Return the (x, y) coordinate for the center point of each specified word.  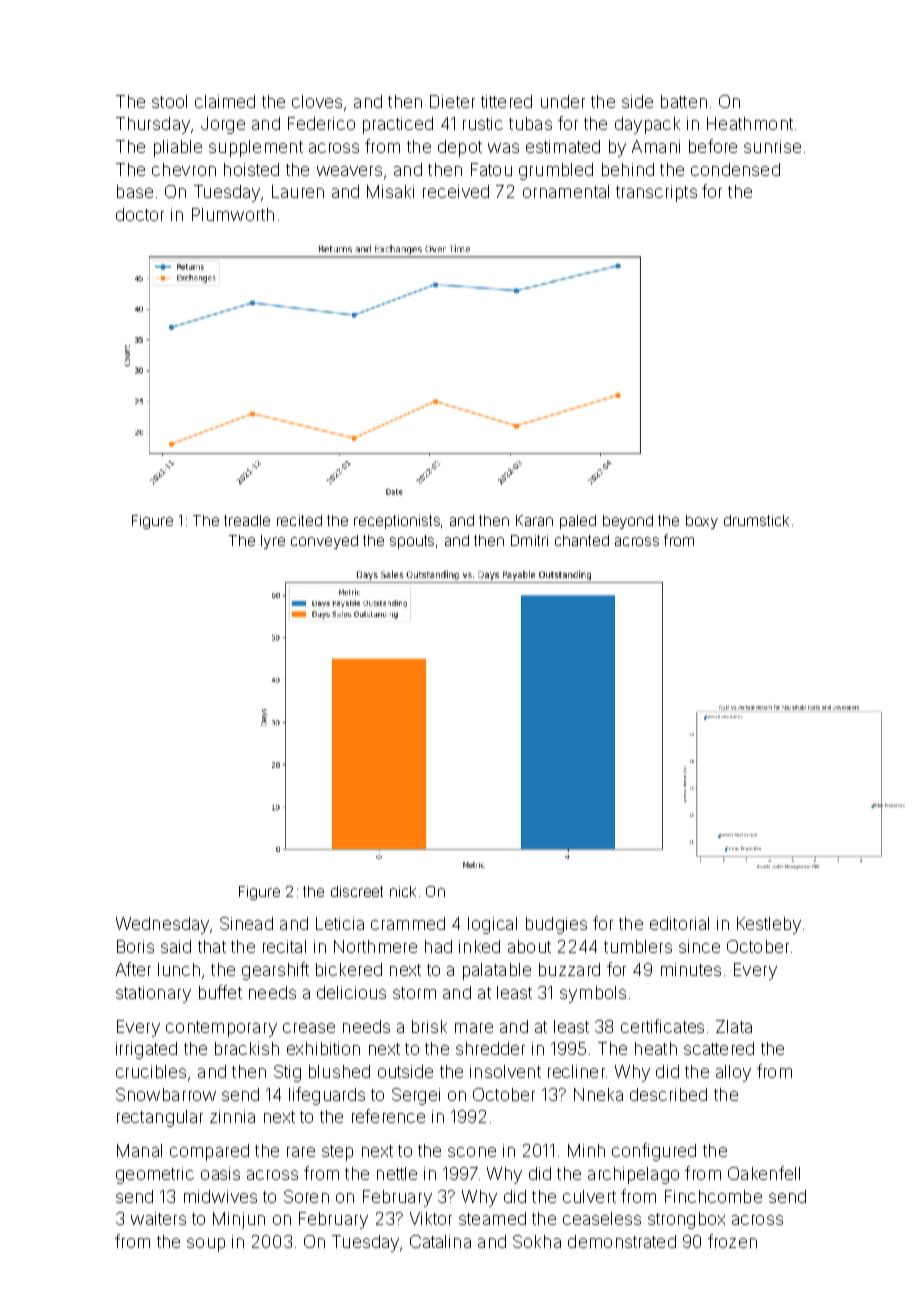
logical (492, 925)
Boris (135, 946)
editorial (679, 923)
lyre (273, 542)
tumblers (638, 946)
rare (301, 1152)
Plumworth (233, 214)
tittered (506, 101)
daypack (647, 125)
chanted (582, 540)
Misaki (390, 191)
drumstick (756, 520)
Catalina (440, 1241)
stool (169, 101)
